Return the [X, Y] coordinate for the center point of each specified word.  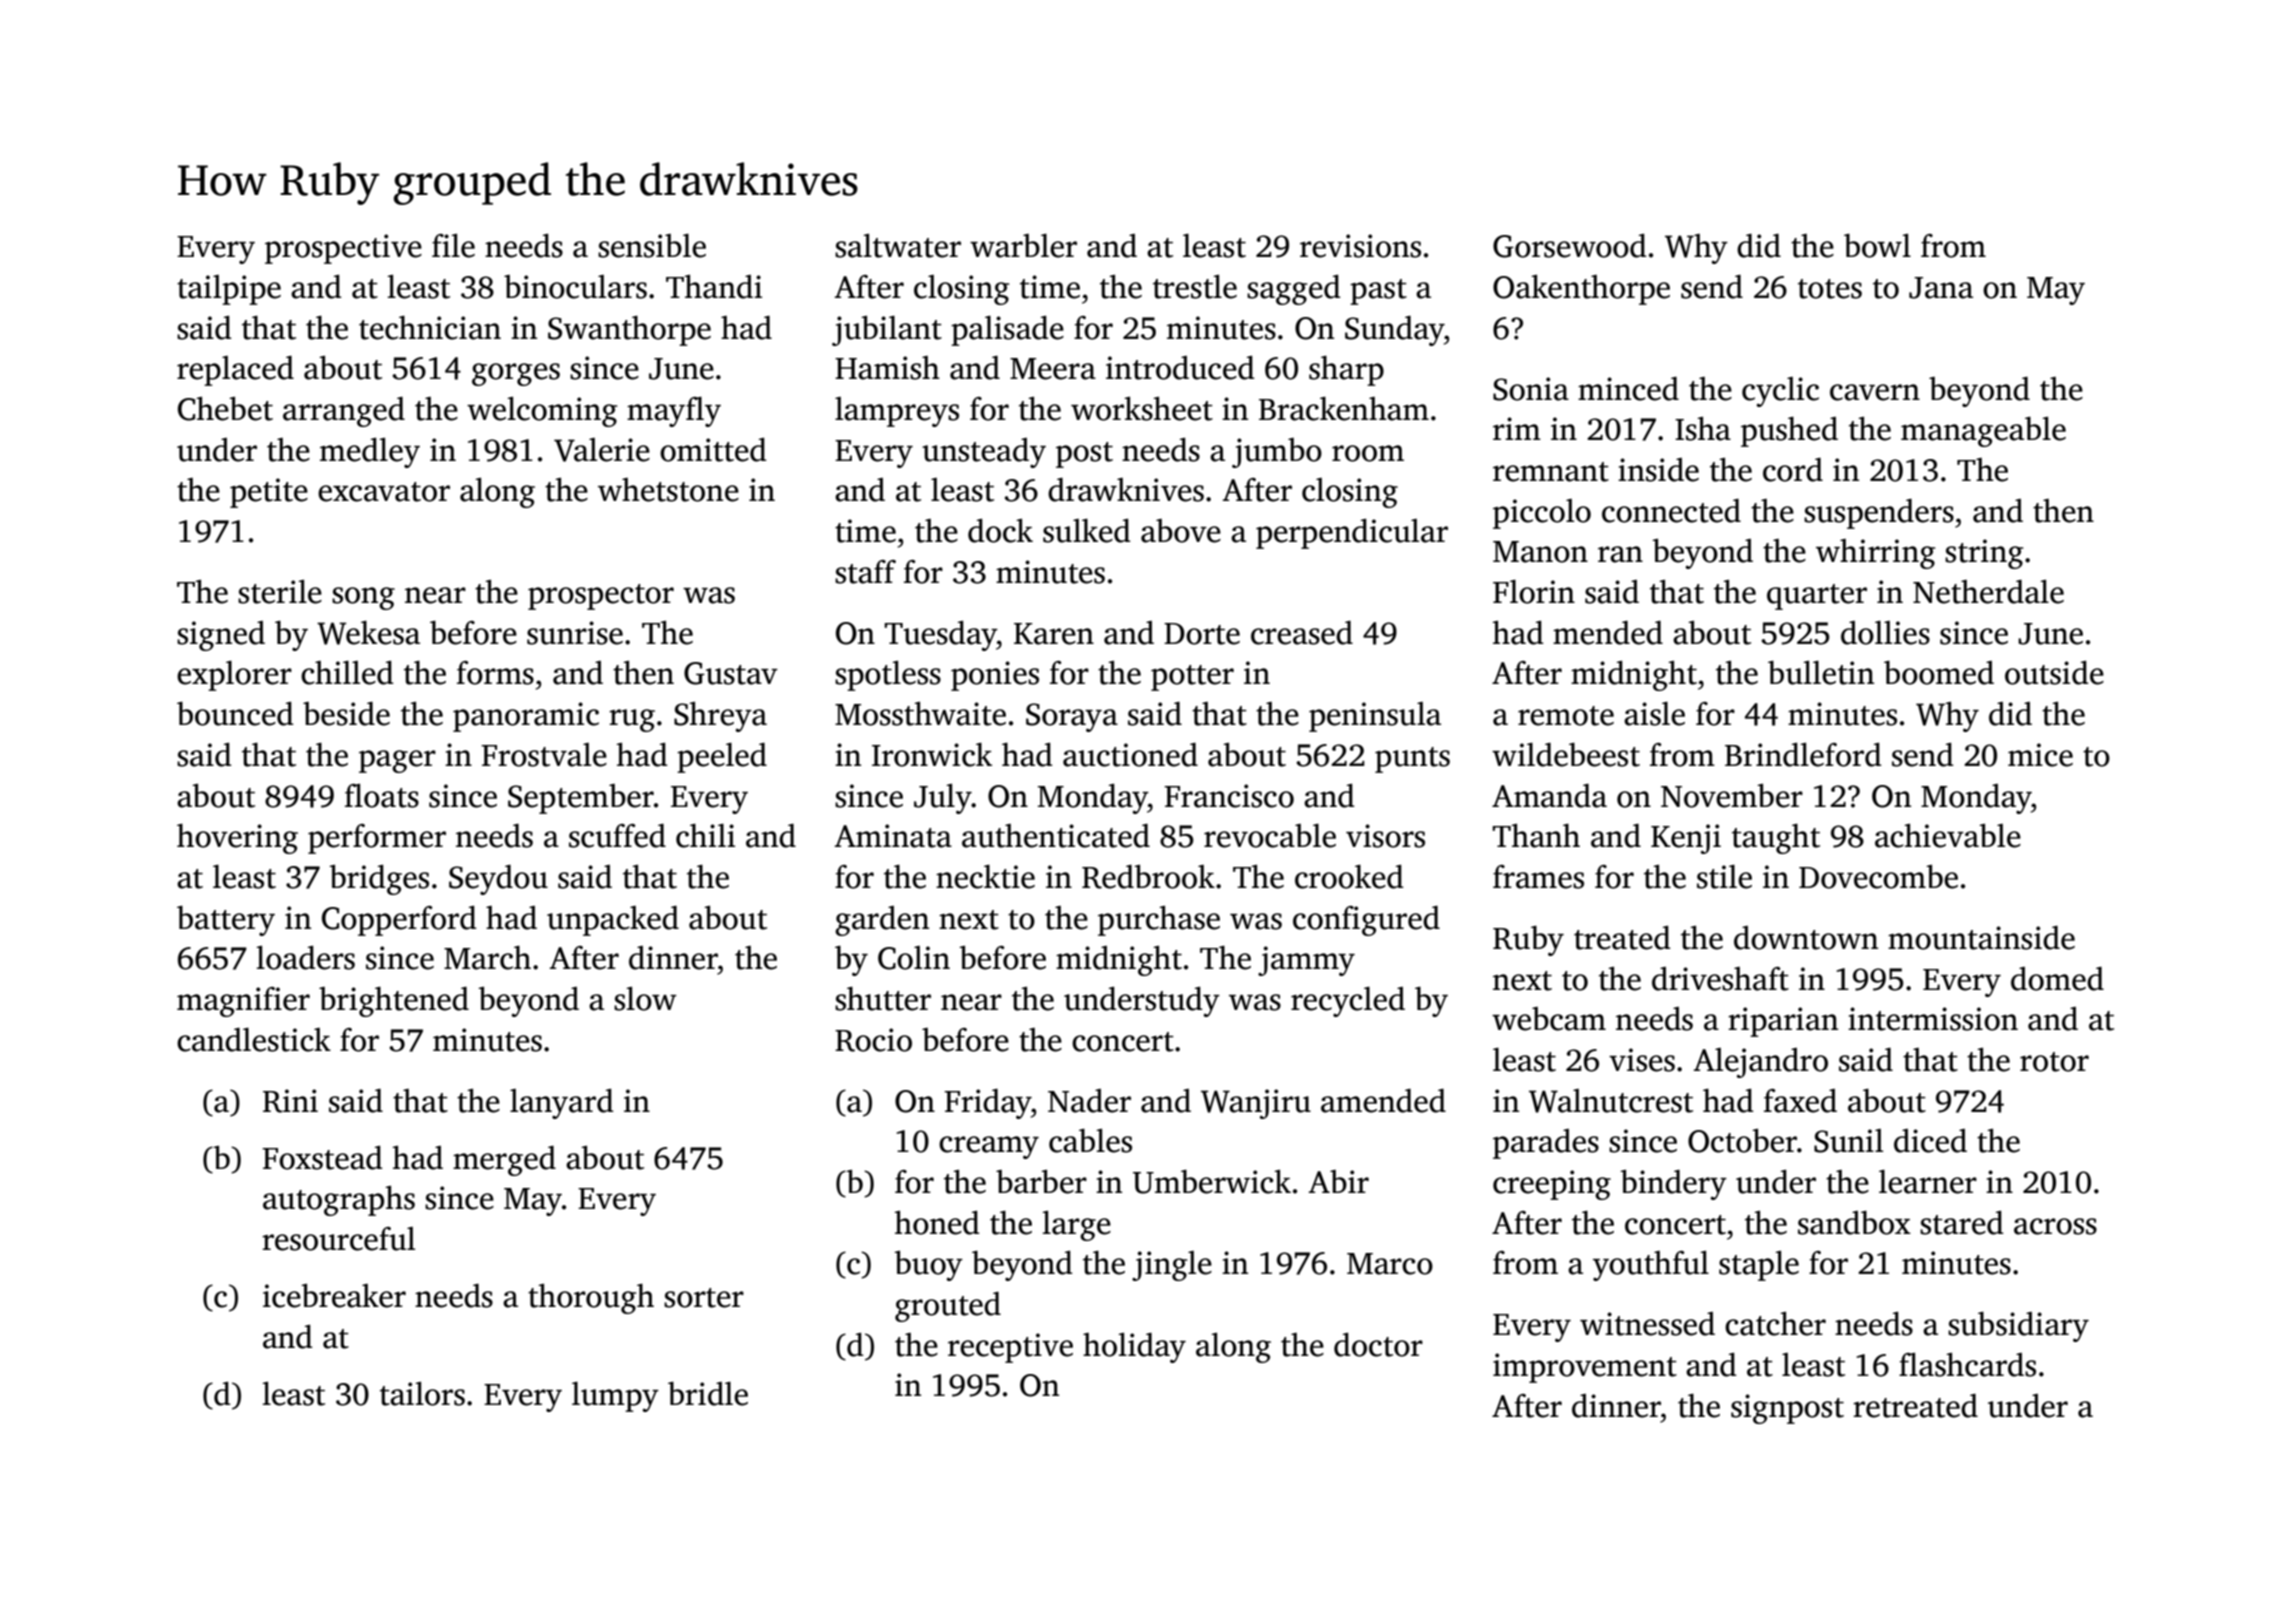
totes [1830, 289]
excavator [384, 492]
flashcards [1967, 1365]
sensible [652, 246]
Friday [987, 1104]
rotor [2054, 1062]
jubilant [887, 331]
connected [1671, 511]
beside [346, 714]
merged [504, 1161]
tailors [422, 1394]
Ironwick [932, 755]
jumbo [1277, 453]
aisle [1654, 714]
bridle [708, 1394]
